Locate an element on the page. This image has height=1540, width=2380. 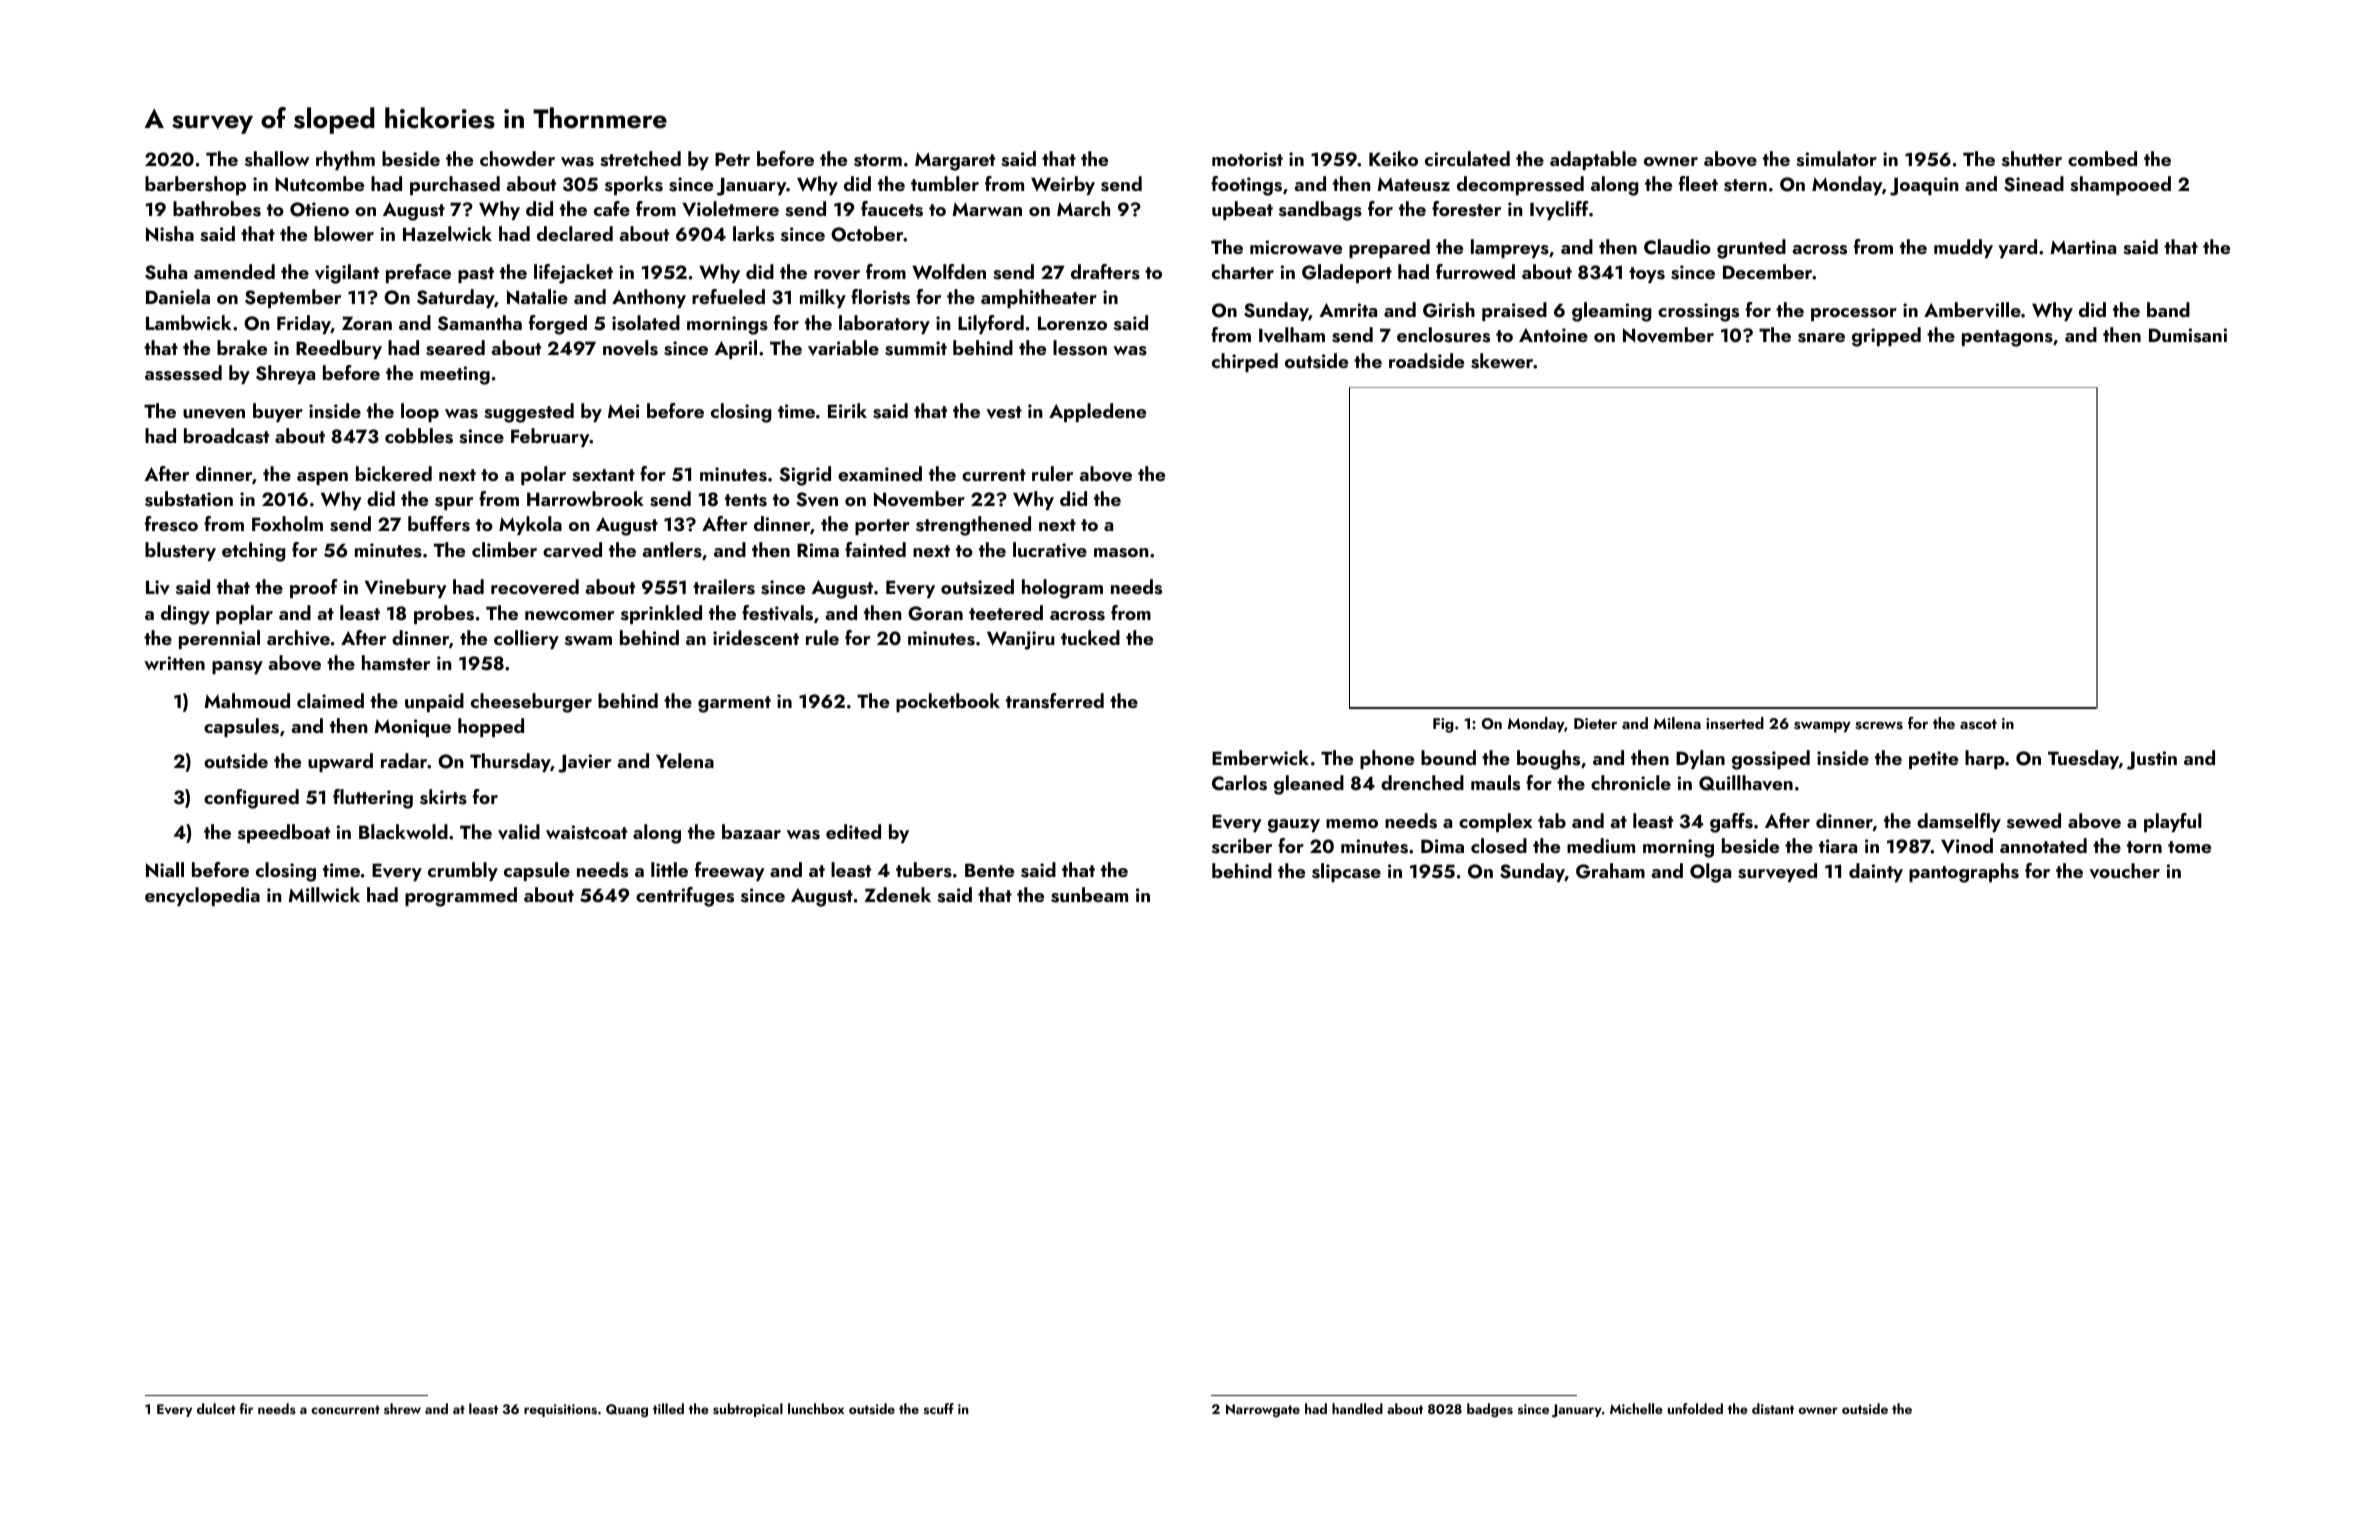
stretched is located at coordinates (640, 159).
